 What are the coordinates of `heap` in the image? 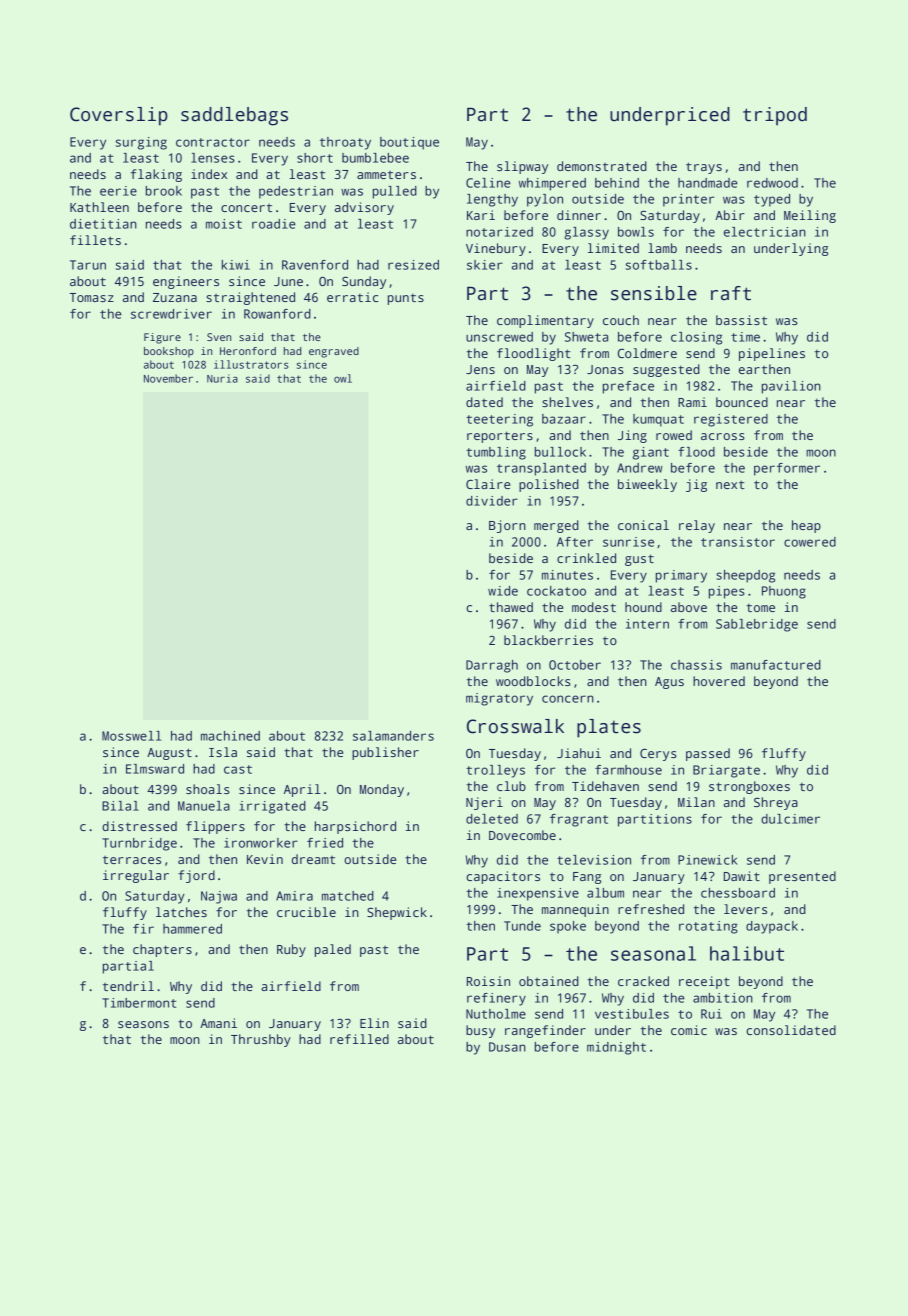 It's located at (806, 526).
